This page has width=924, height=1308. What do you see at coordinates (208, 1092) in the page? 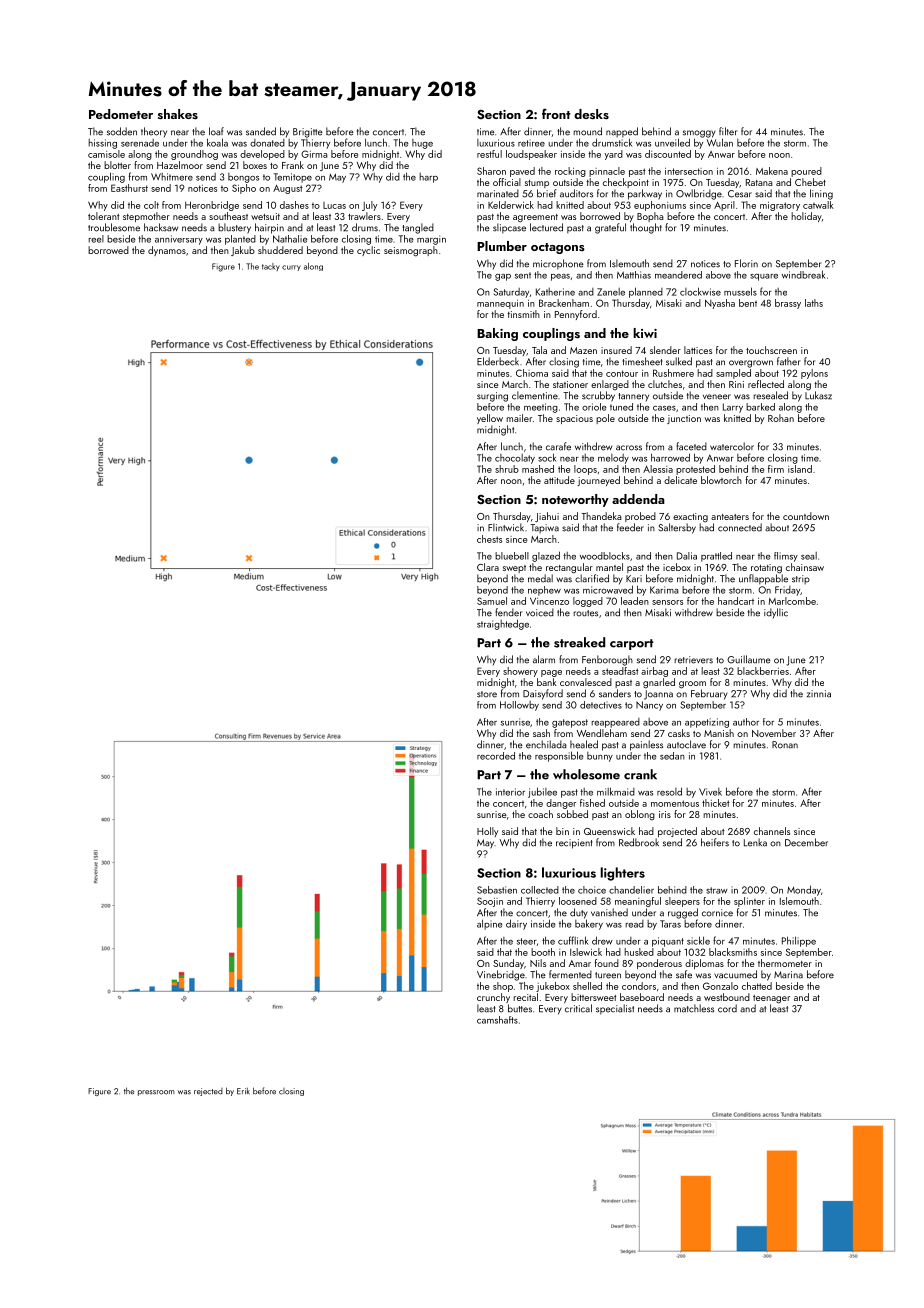
I see `rejected` at bounding box center [208, 1092].
